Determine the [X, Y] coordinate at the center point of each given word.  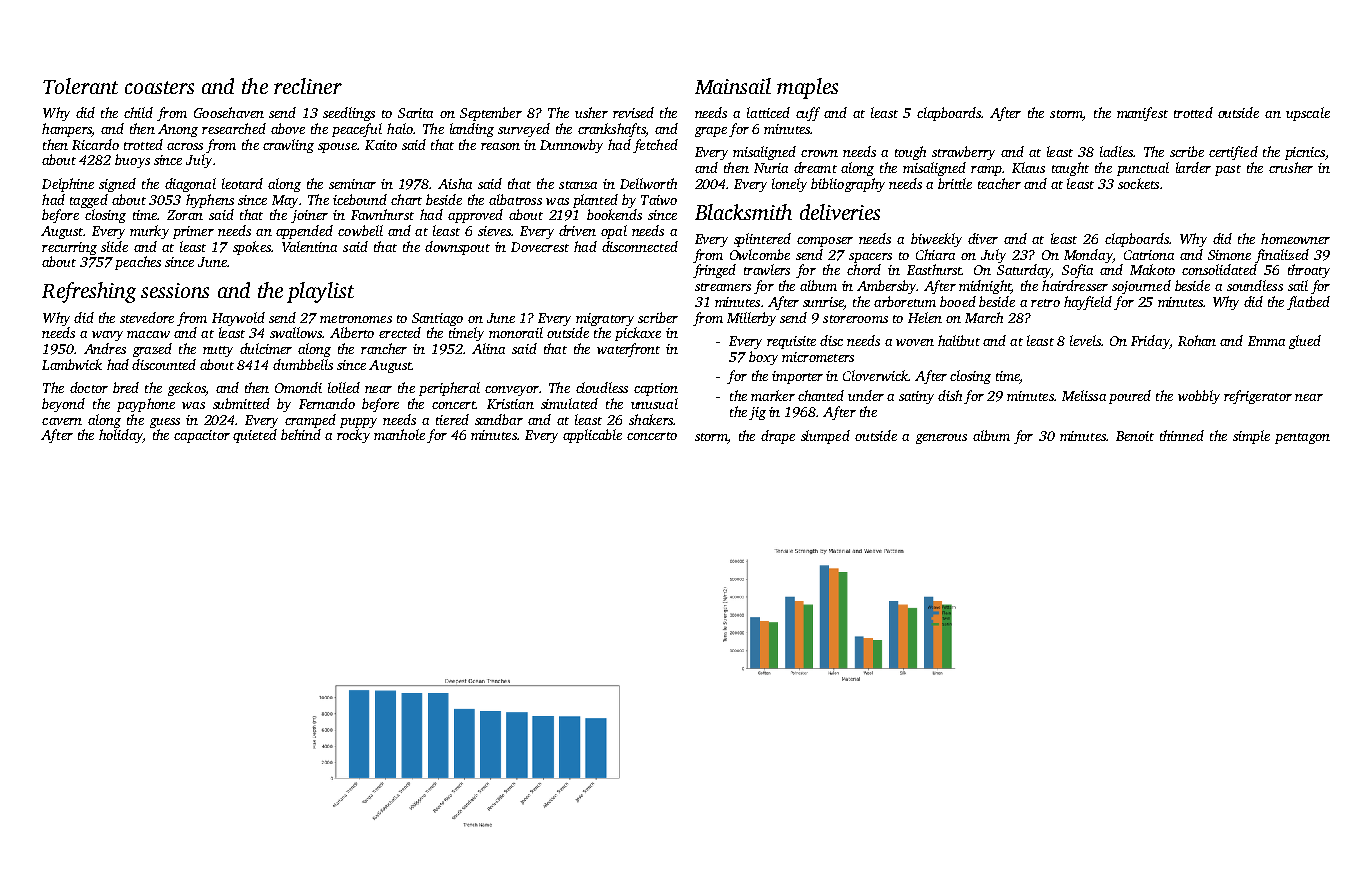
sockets [1138, 183]
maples [807, 88]
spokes [252, 248]
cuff [808, 114]
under [866, 395]
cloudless [602, 387]
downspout [457, 248]
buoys [132, 161]
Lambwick [72, 364]
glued [1305, 342]
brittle [955, 183]
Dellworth [648, 183]
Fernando [327, 403]
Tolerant [80, 86]
